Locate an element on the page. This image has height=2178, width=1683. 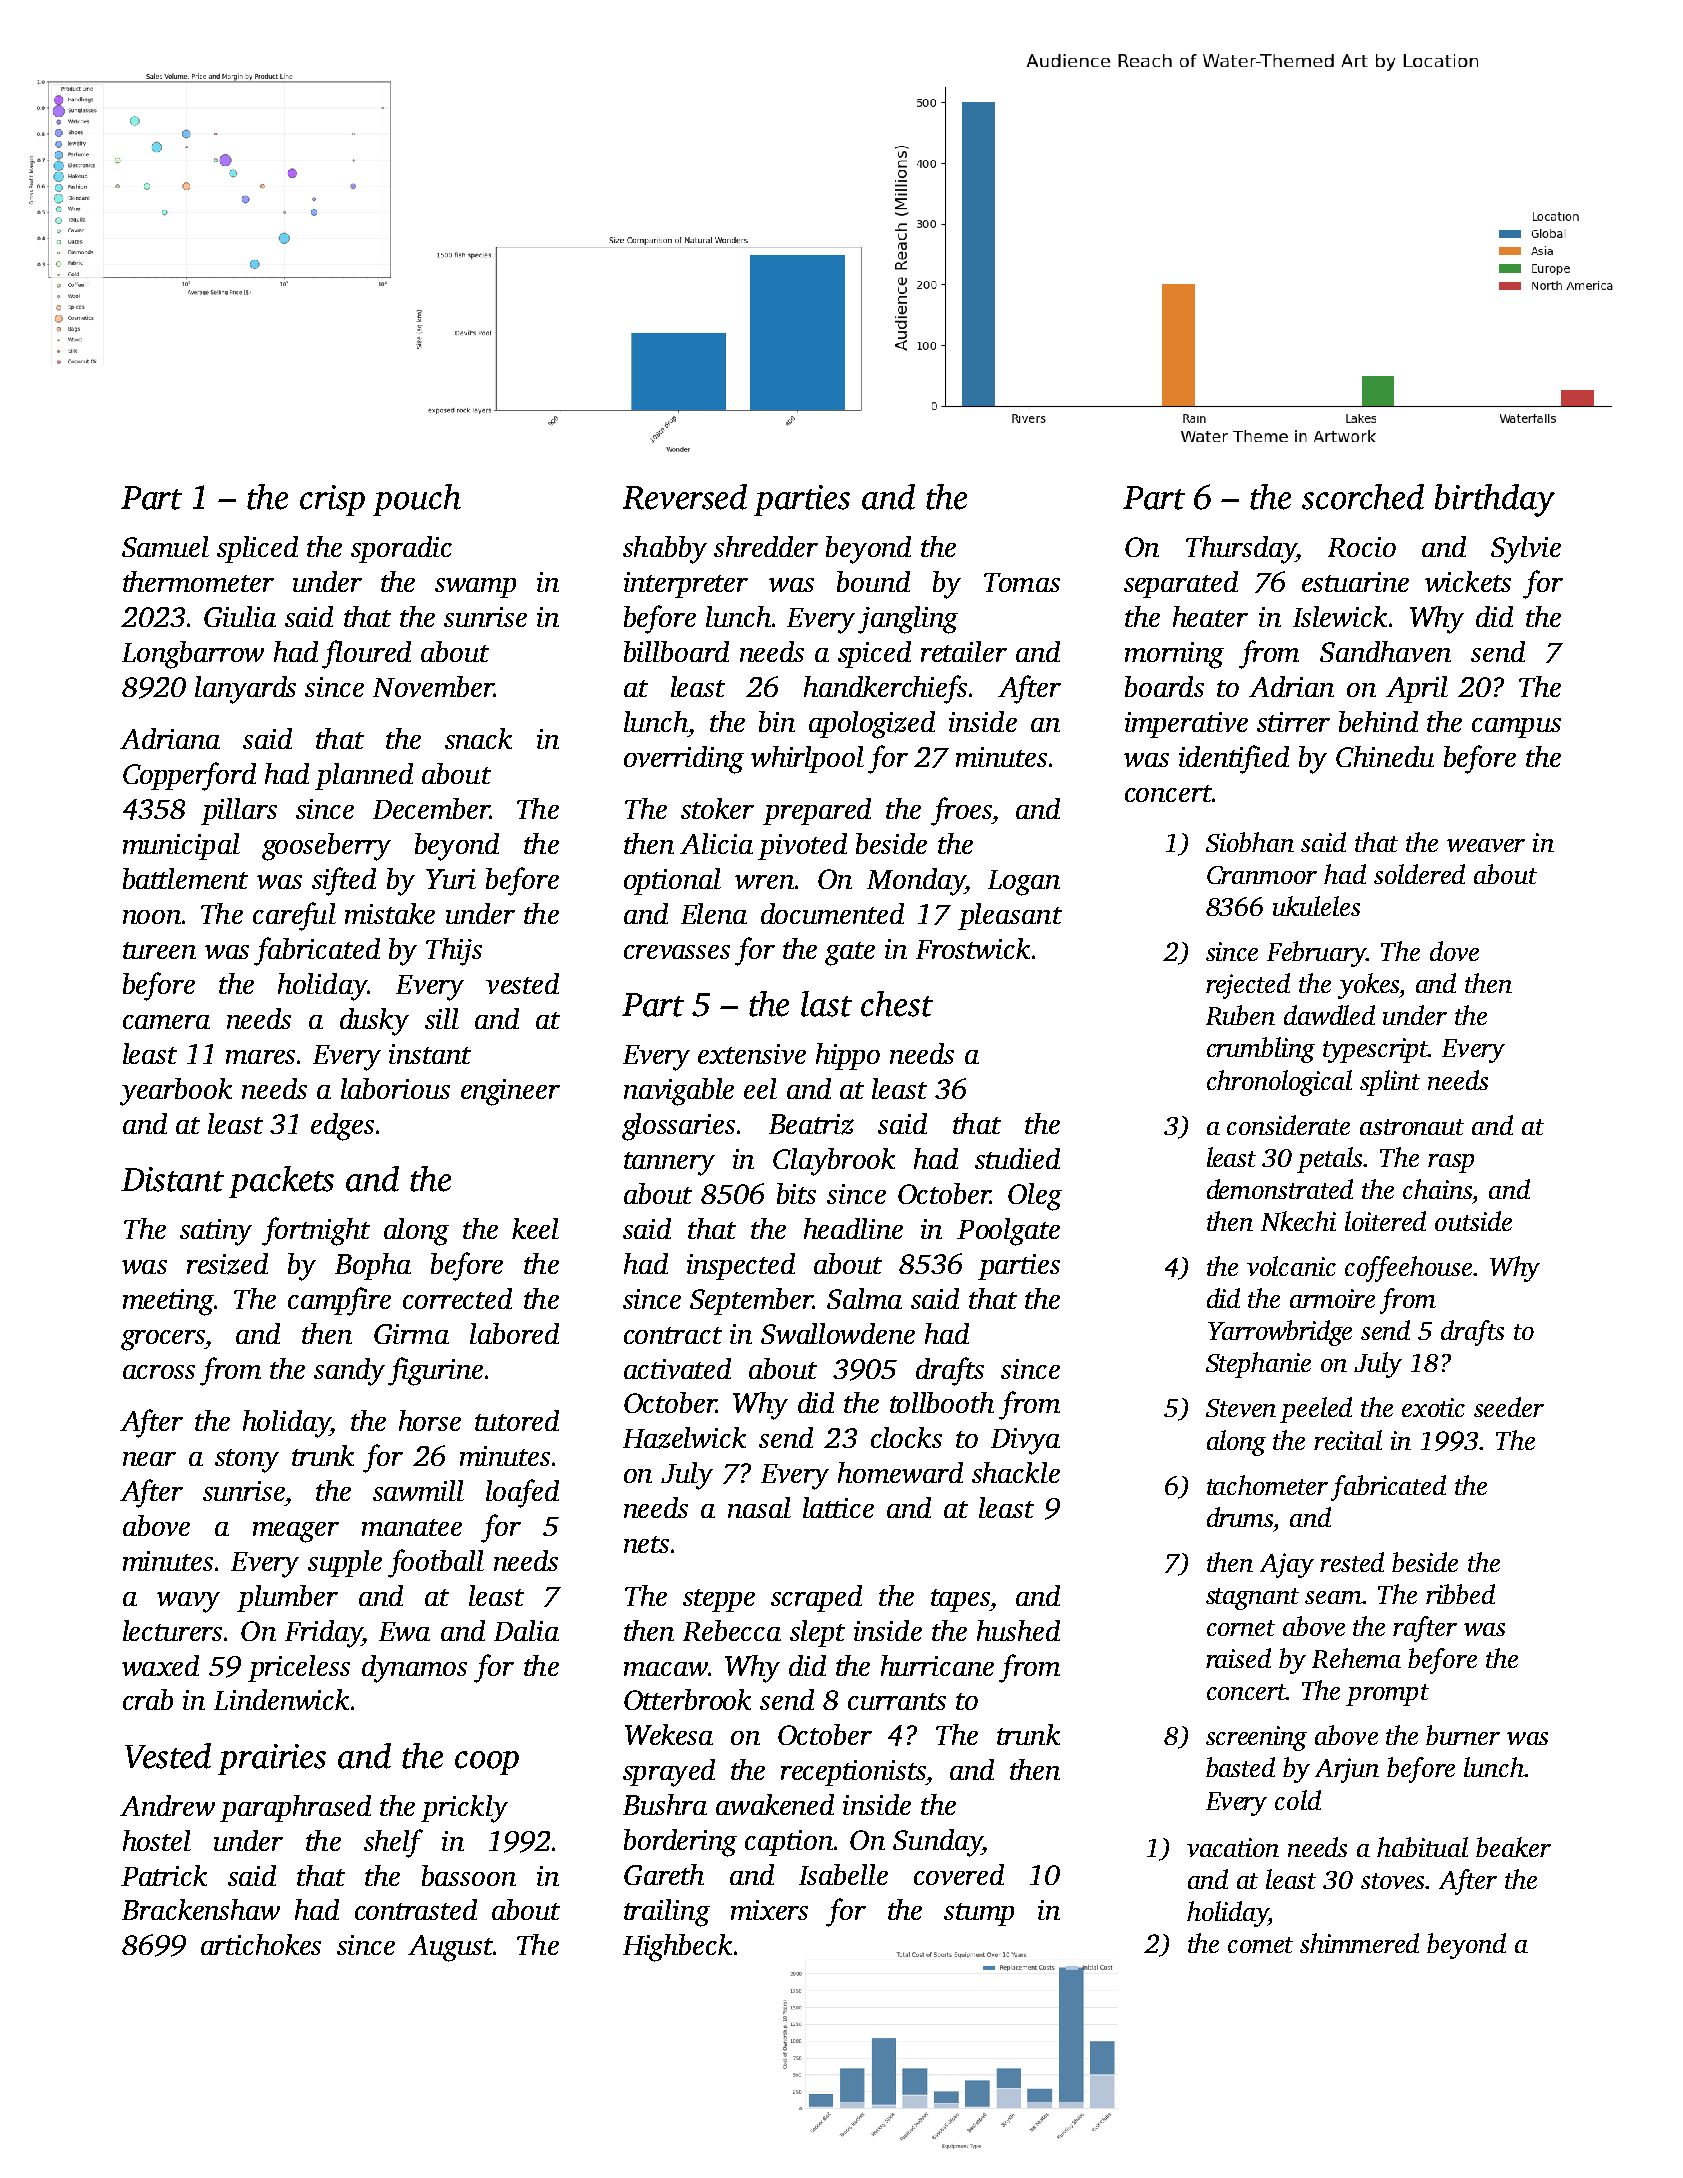
noon is located at coordinates (152, 917).
